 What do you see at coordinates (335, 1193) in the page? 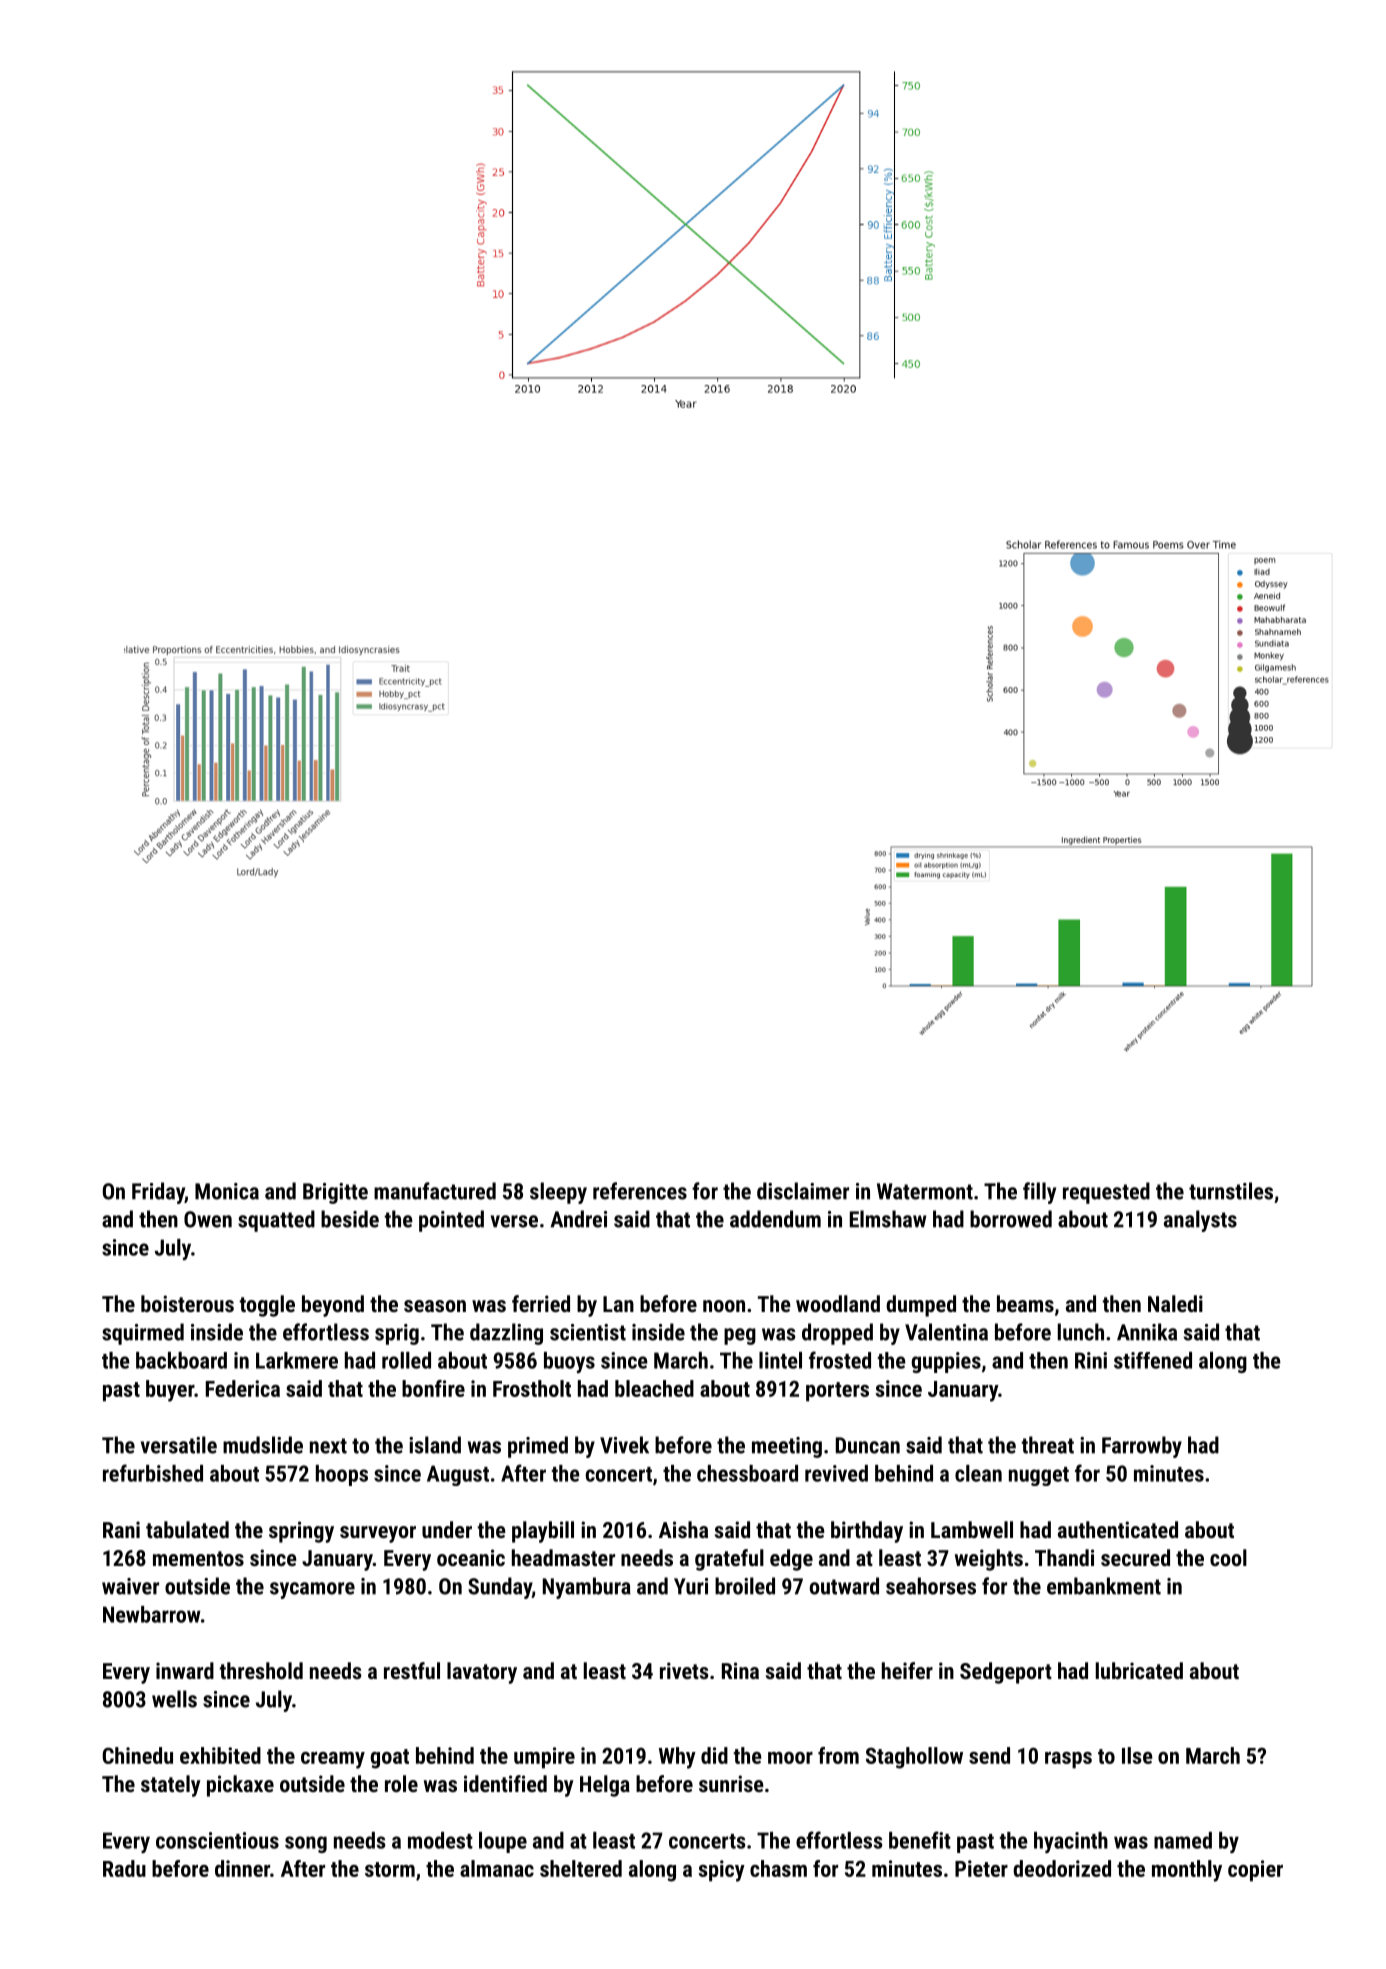
I see `Brigitte` at bounding box center [335, 1193].
